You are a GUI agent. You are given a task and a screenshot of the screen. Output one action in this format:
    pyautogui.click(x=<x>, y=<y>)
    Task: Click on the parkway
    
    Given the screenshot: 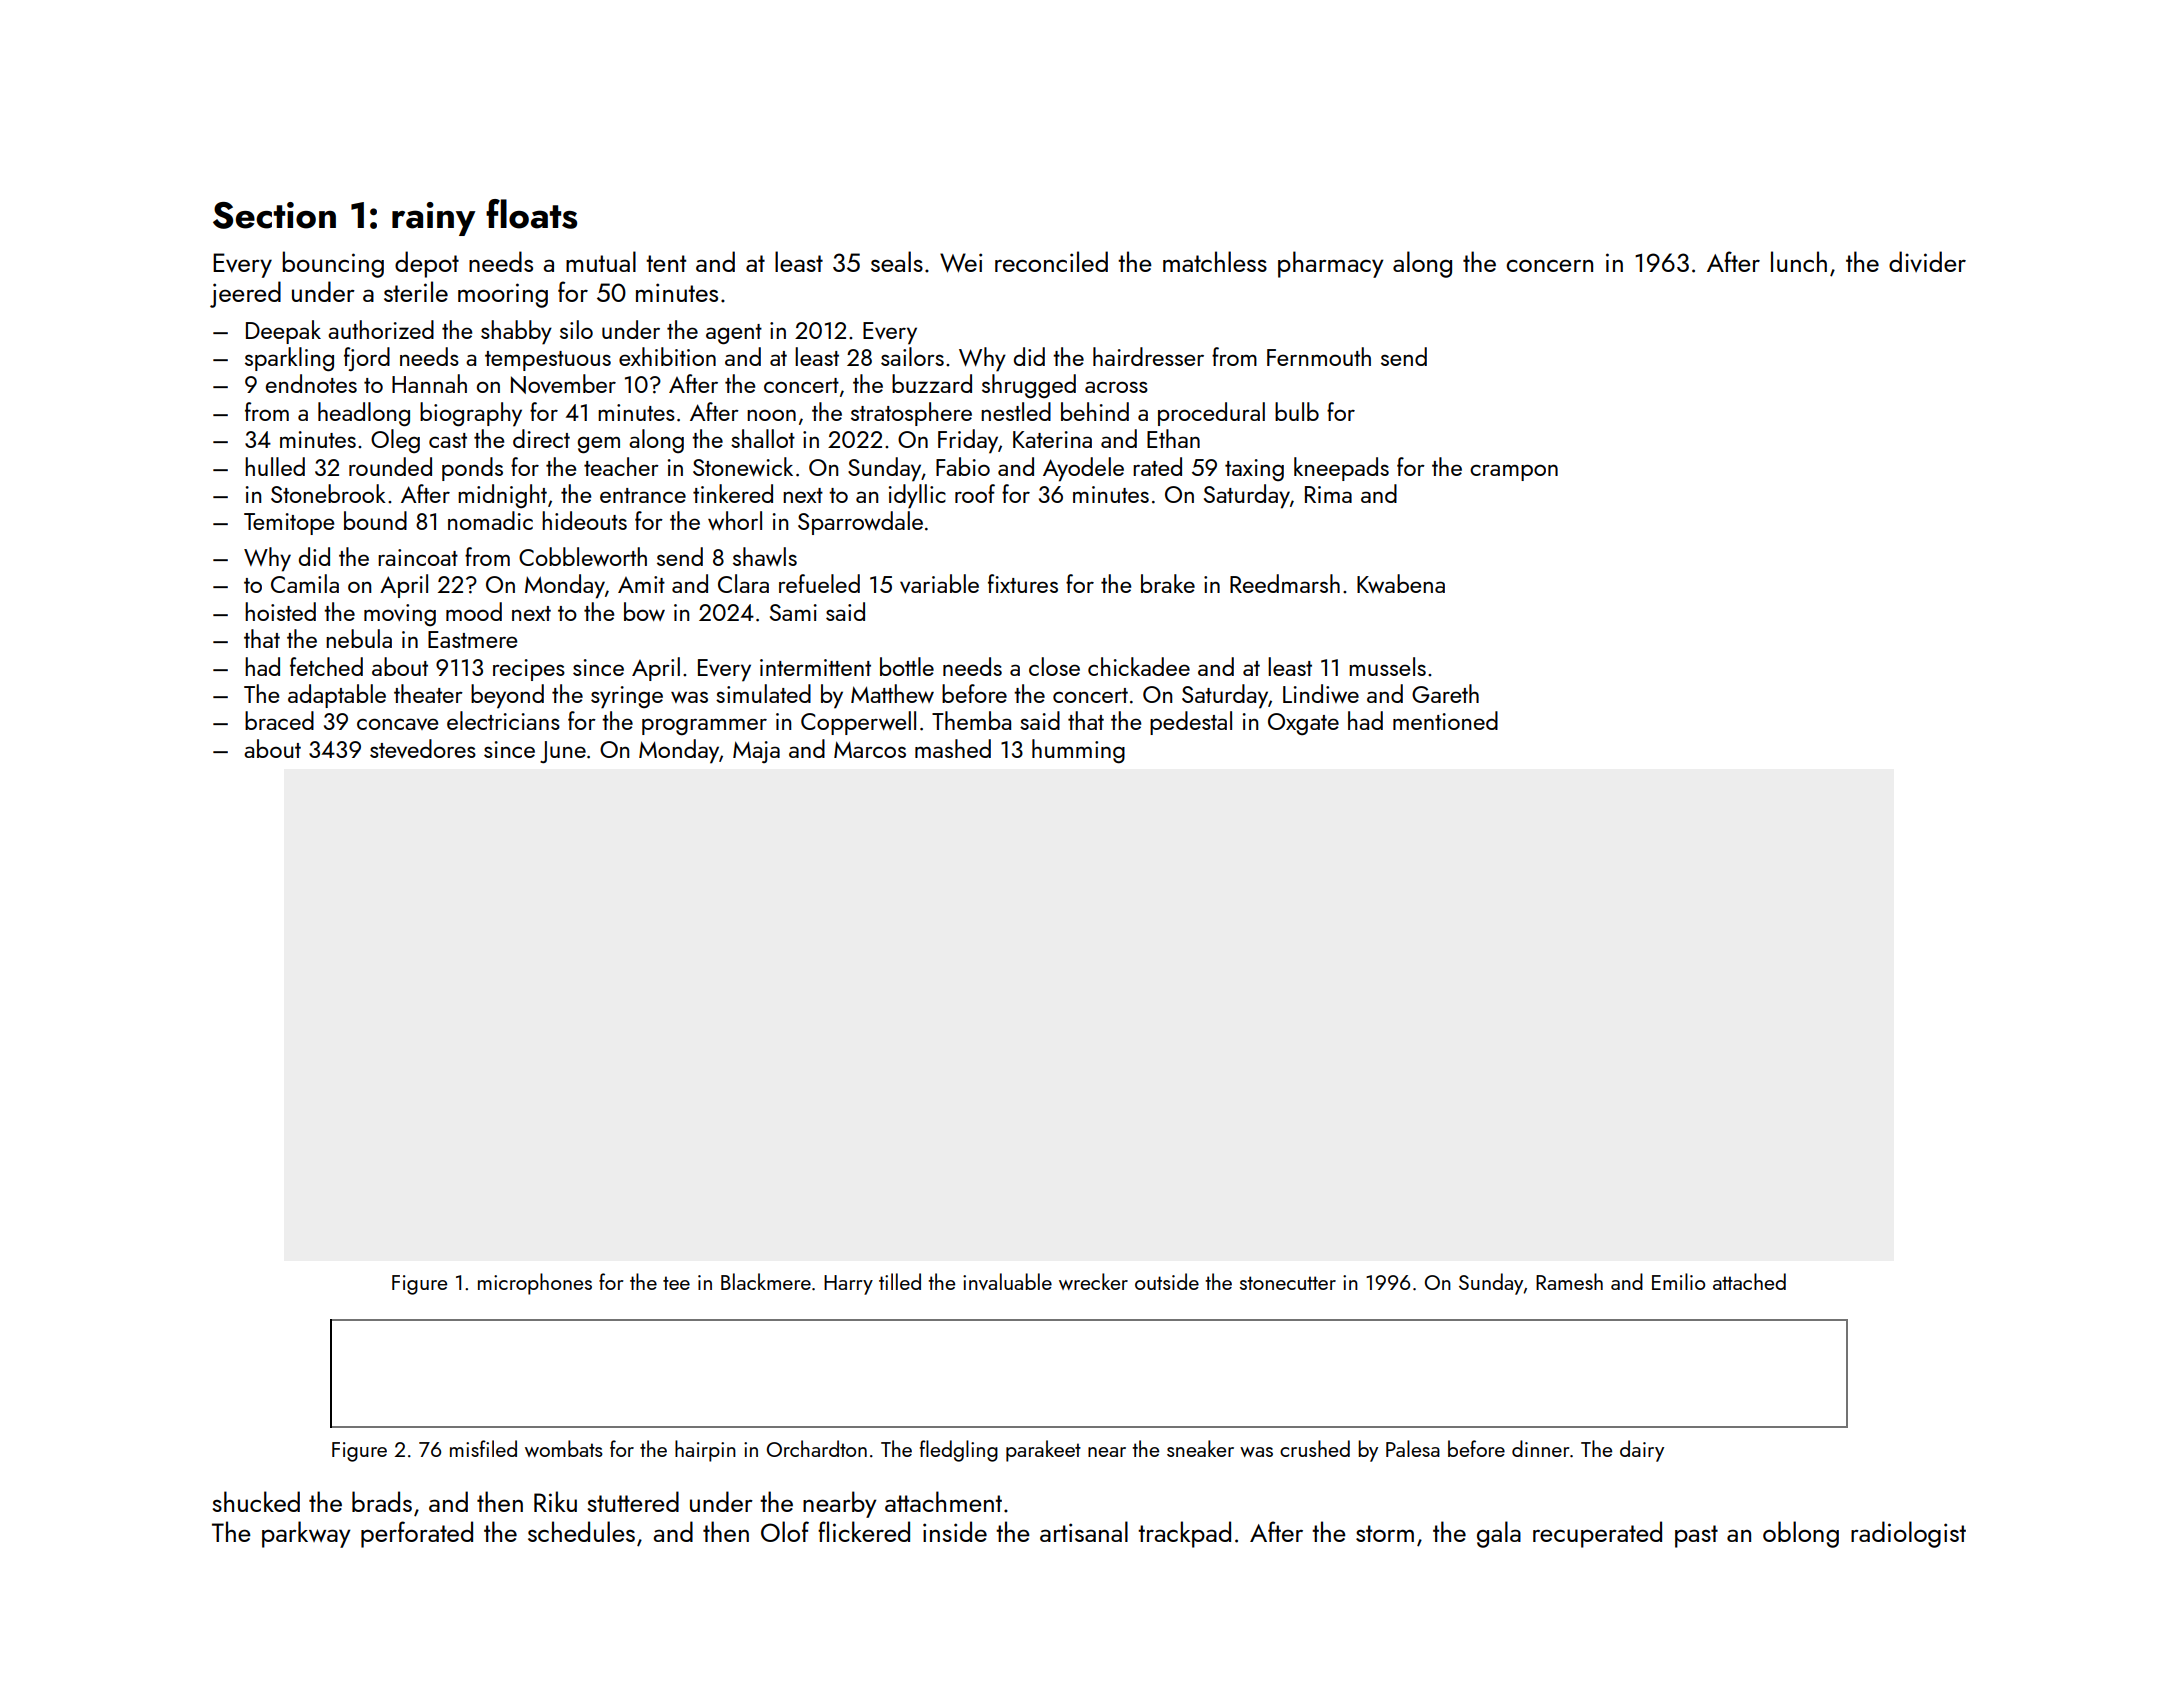 What is the action you would take?
    pyautogui.click(x=306, y=1534)
